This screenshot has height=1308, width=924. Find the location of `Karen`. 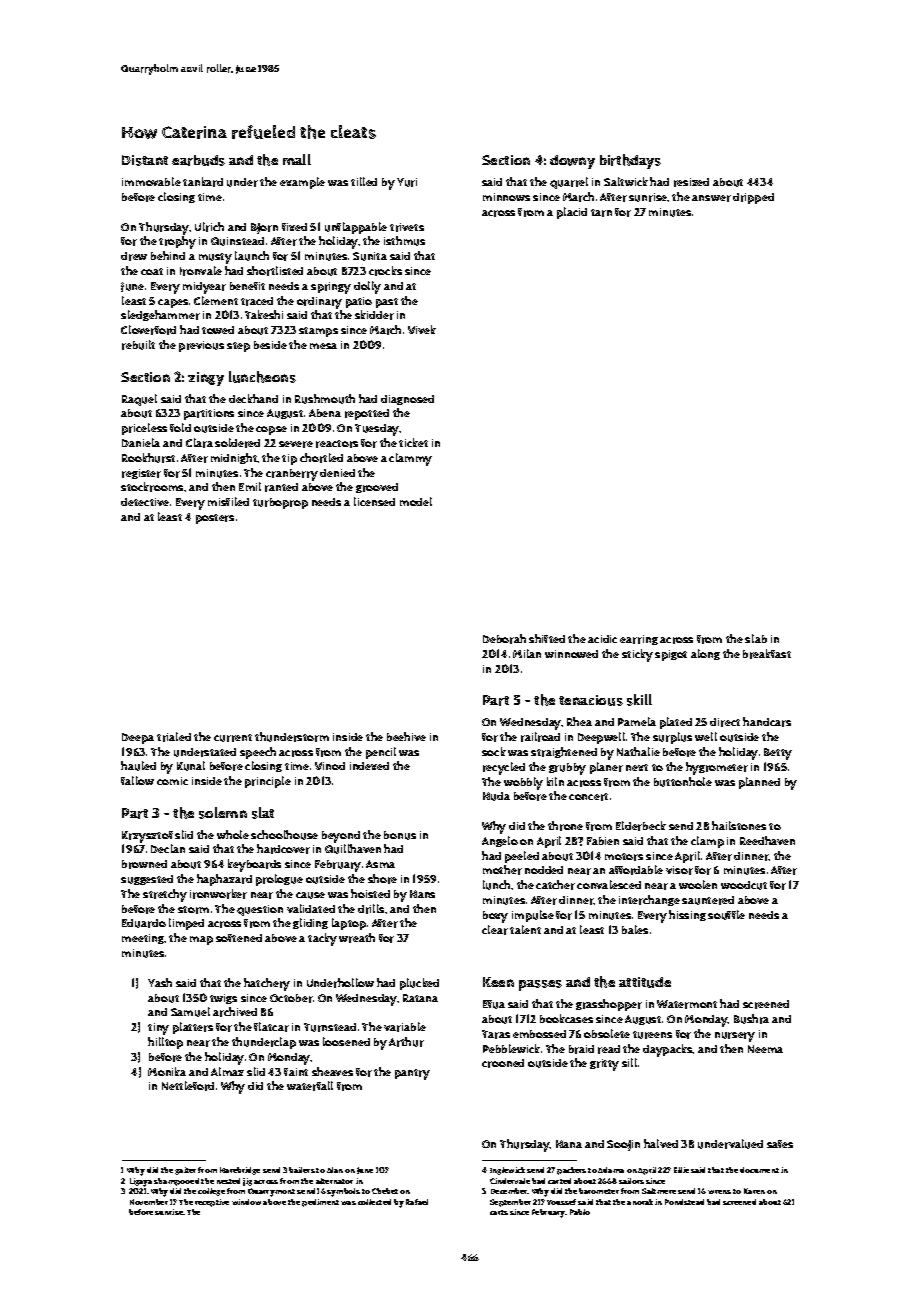

Karen is located at coordinates (754, 1191).
